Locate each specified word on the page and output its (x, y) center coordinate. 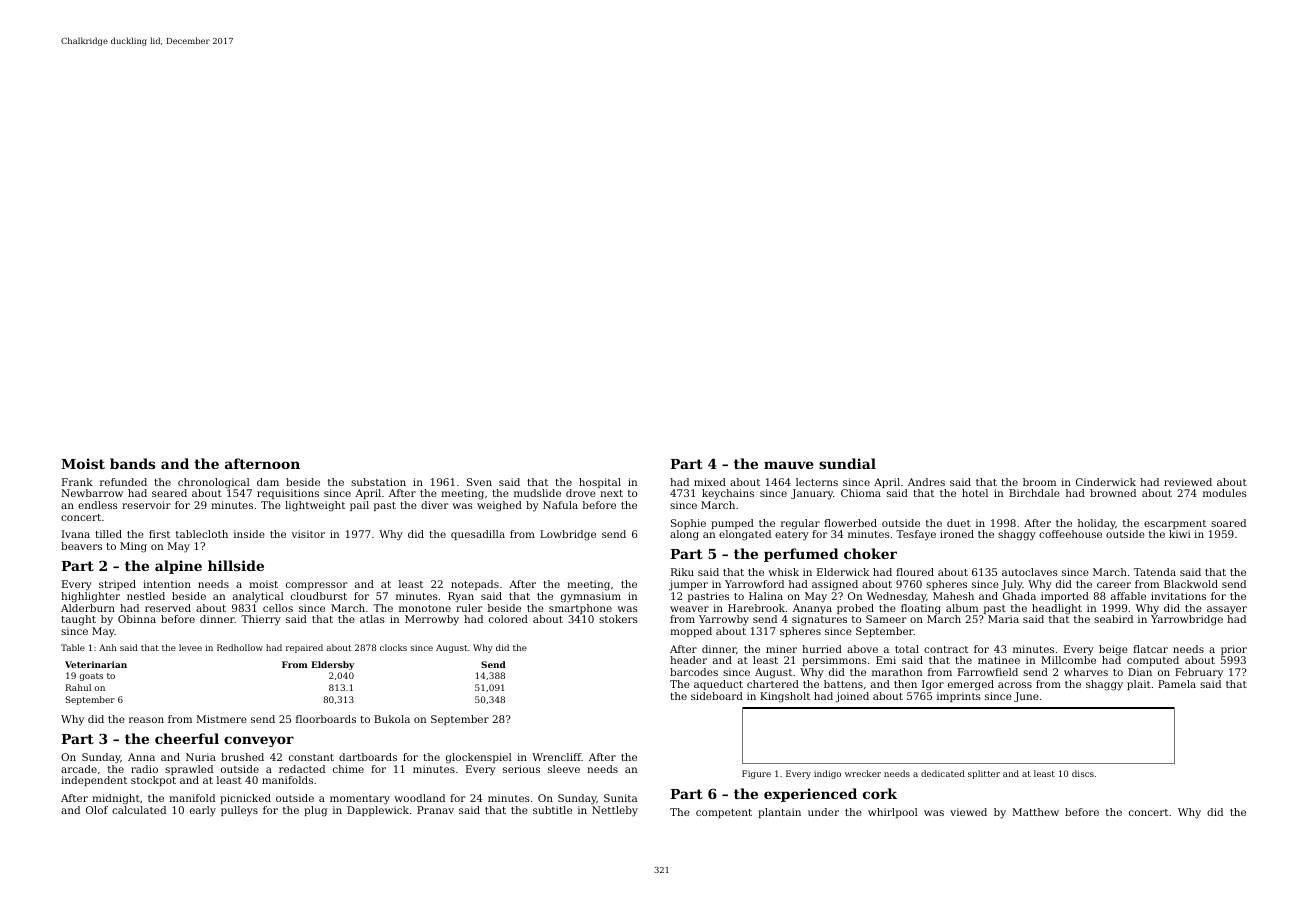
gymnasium (591, 597)
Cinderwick (1106, 482)
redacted (302, 769)
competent (724, 813)
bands (132, 463)
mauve (789, 465)
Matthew (1035, 812)
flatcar (1150, 649)
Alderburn (88, 608)
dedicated (943, 773)
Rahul (78, 687)
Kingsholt (785, 697)
